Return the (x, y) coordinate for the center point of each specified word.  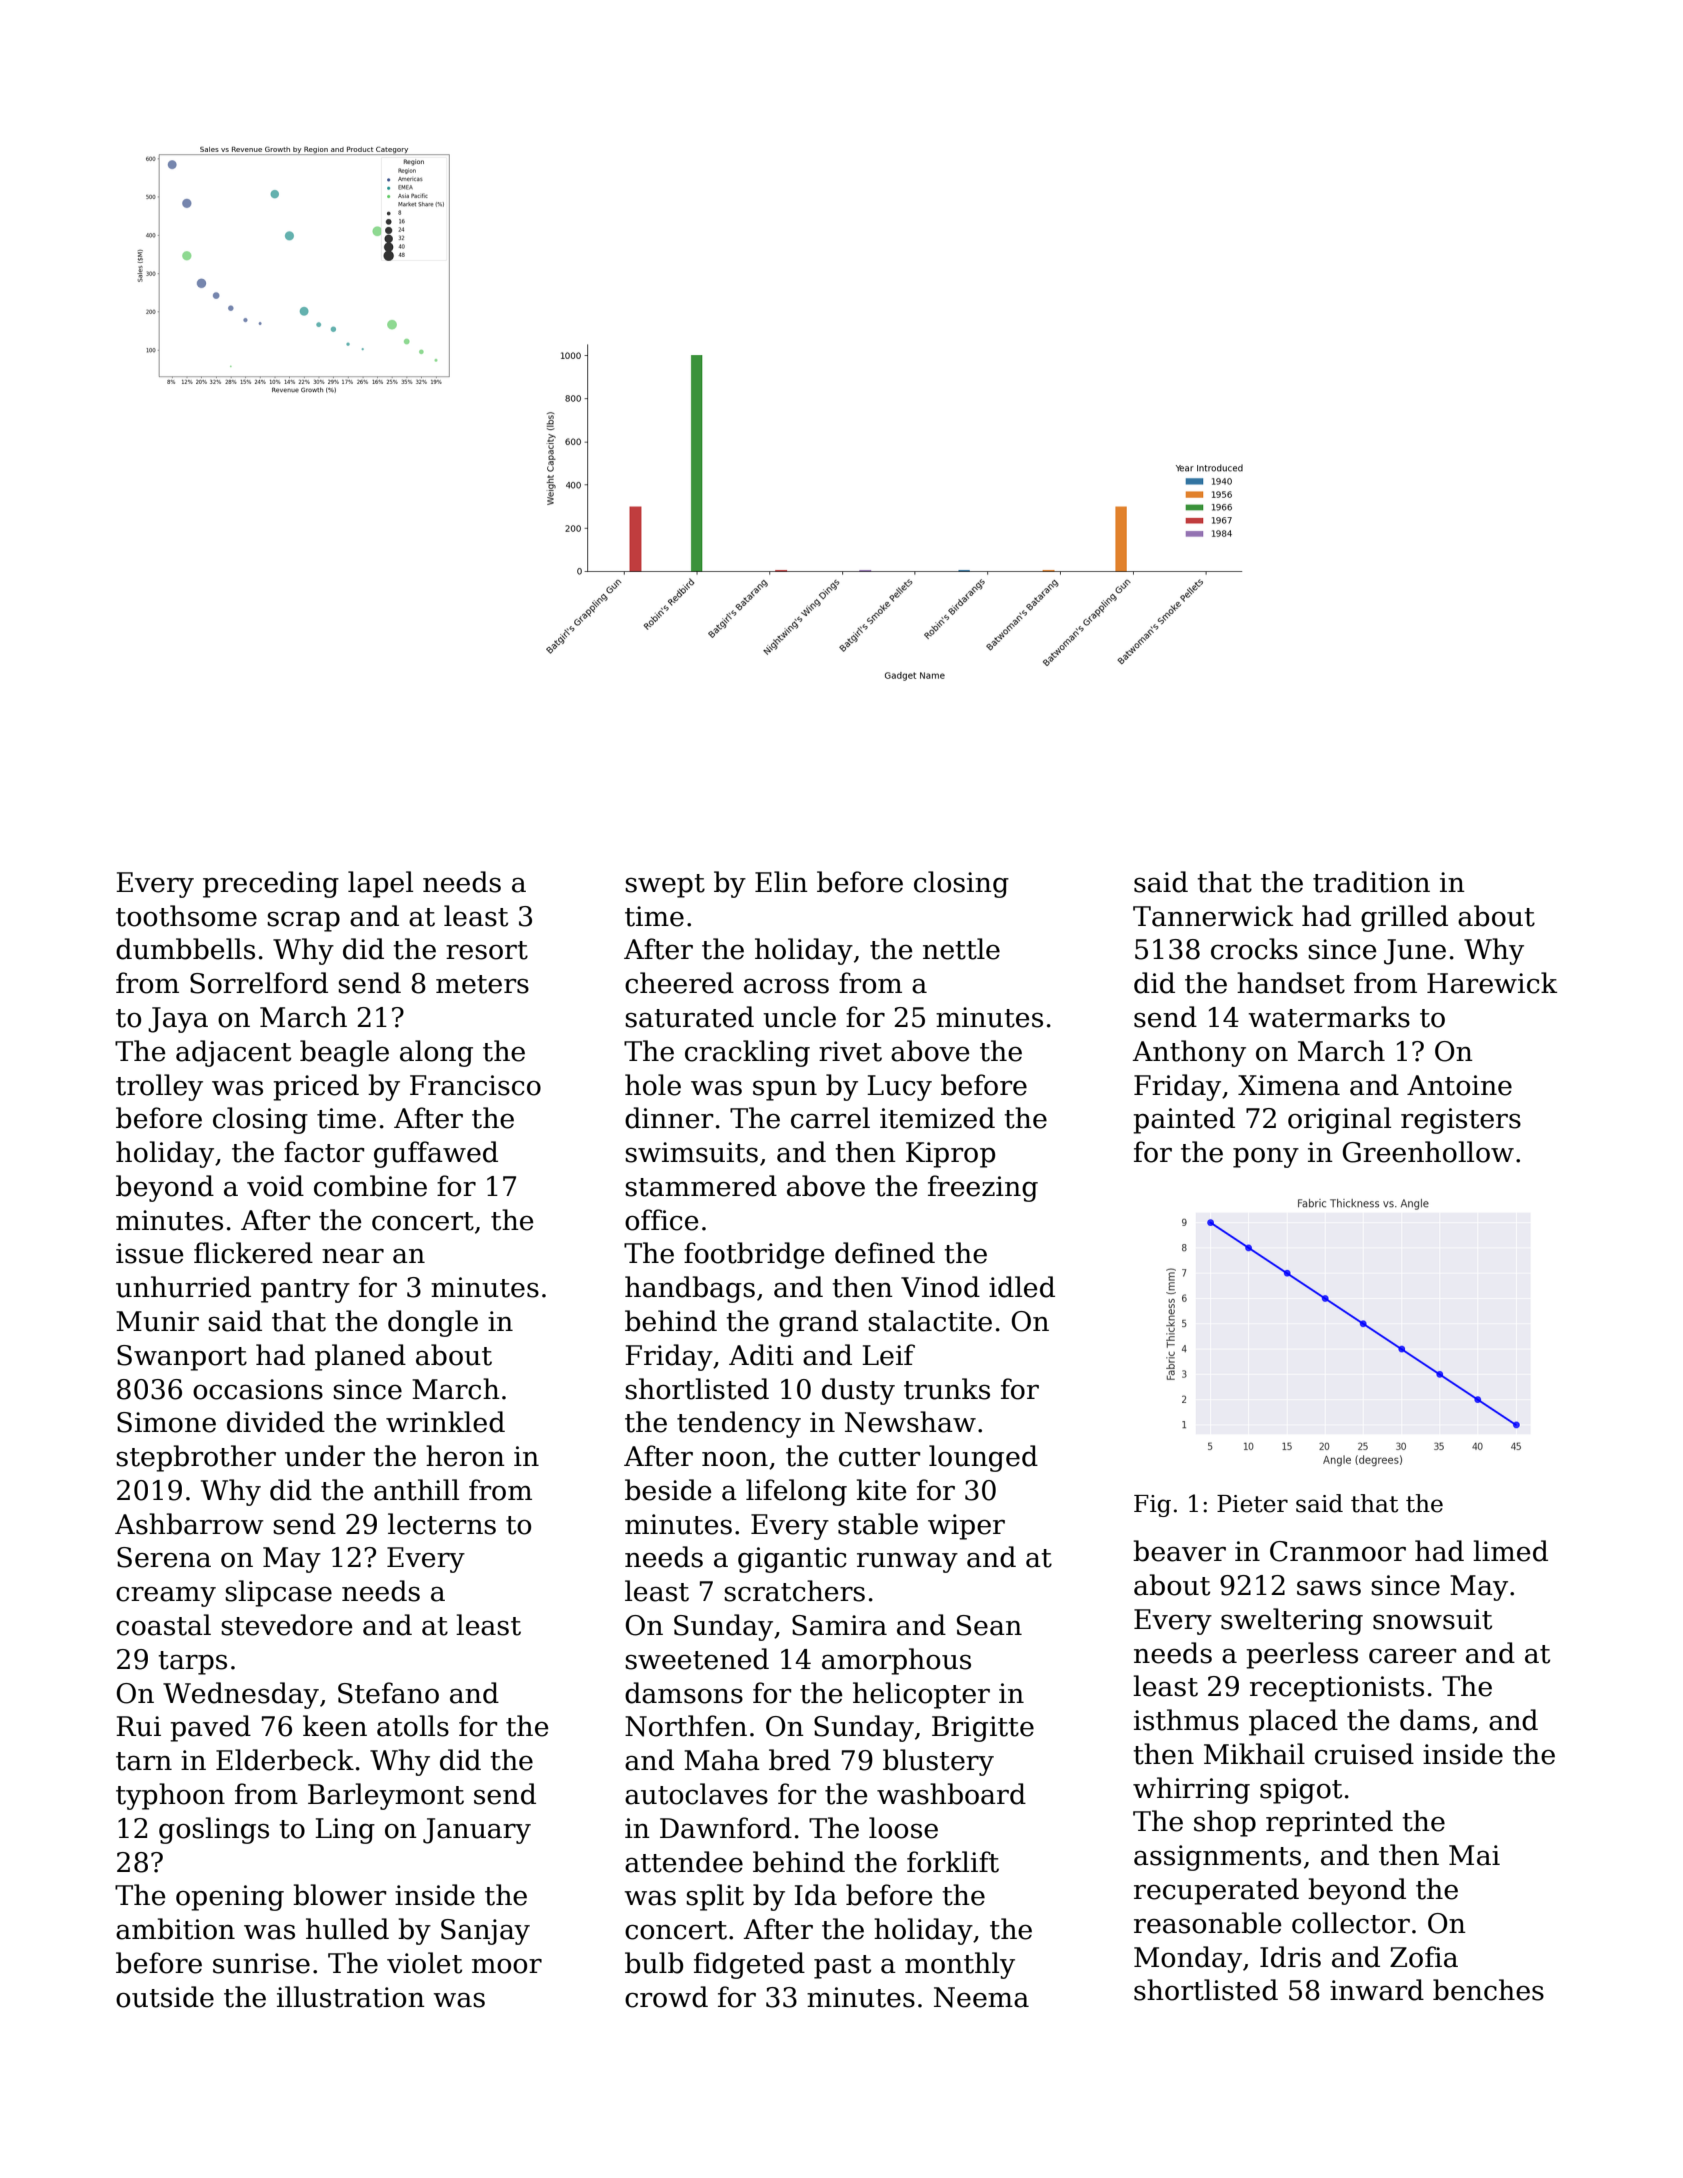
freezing (983, 1188)
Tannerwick (1213, 916)
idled (1022, 1287)
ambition (175, 1929)
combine (370, 1186)
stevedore (287, 1625)
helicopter (921, 1695)
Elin (781, 881)
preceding (271, 884)
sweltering (1292, 1621)
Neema (981, 1997)
